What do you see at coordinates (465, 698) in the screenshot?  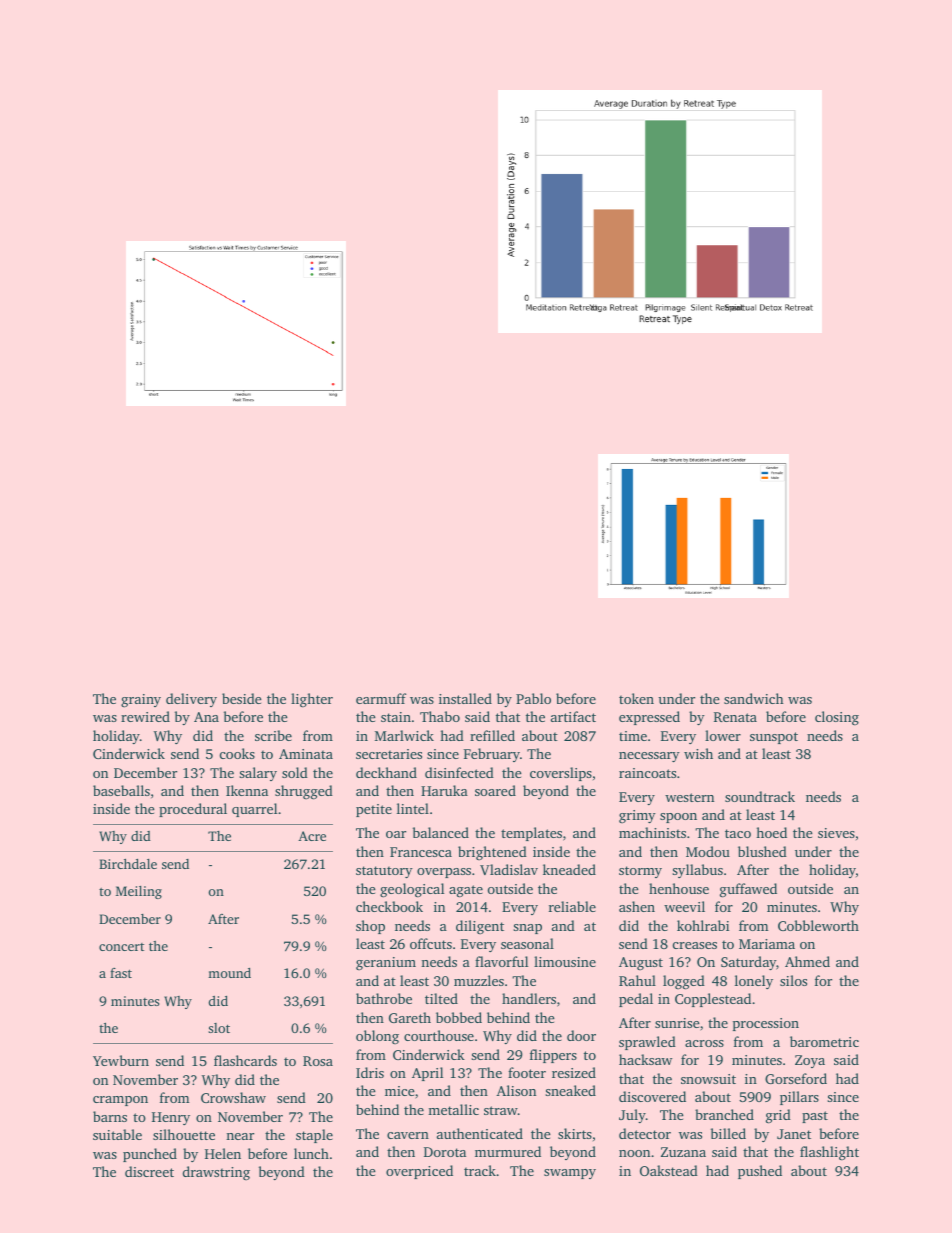 I see `installed` at bounding box center [465, 698].
